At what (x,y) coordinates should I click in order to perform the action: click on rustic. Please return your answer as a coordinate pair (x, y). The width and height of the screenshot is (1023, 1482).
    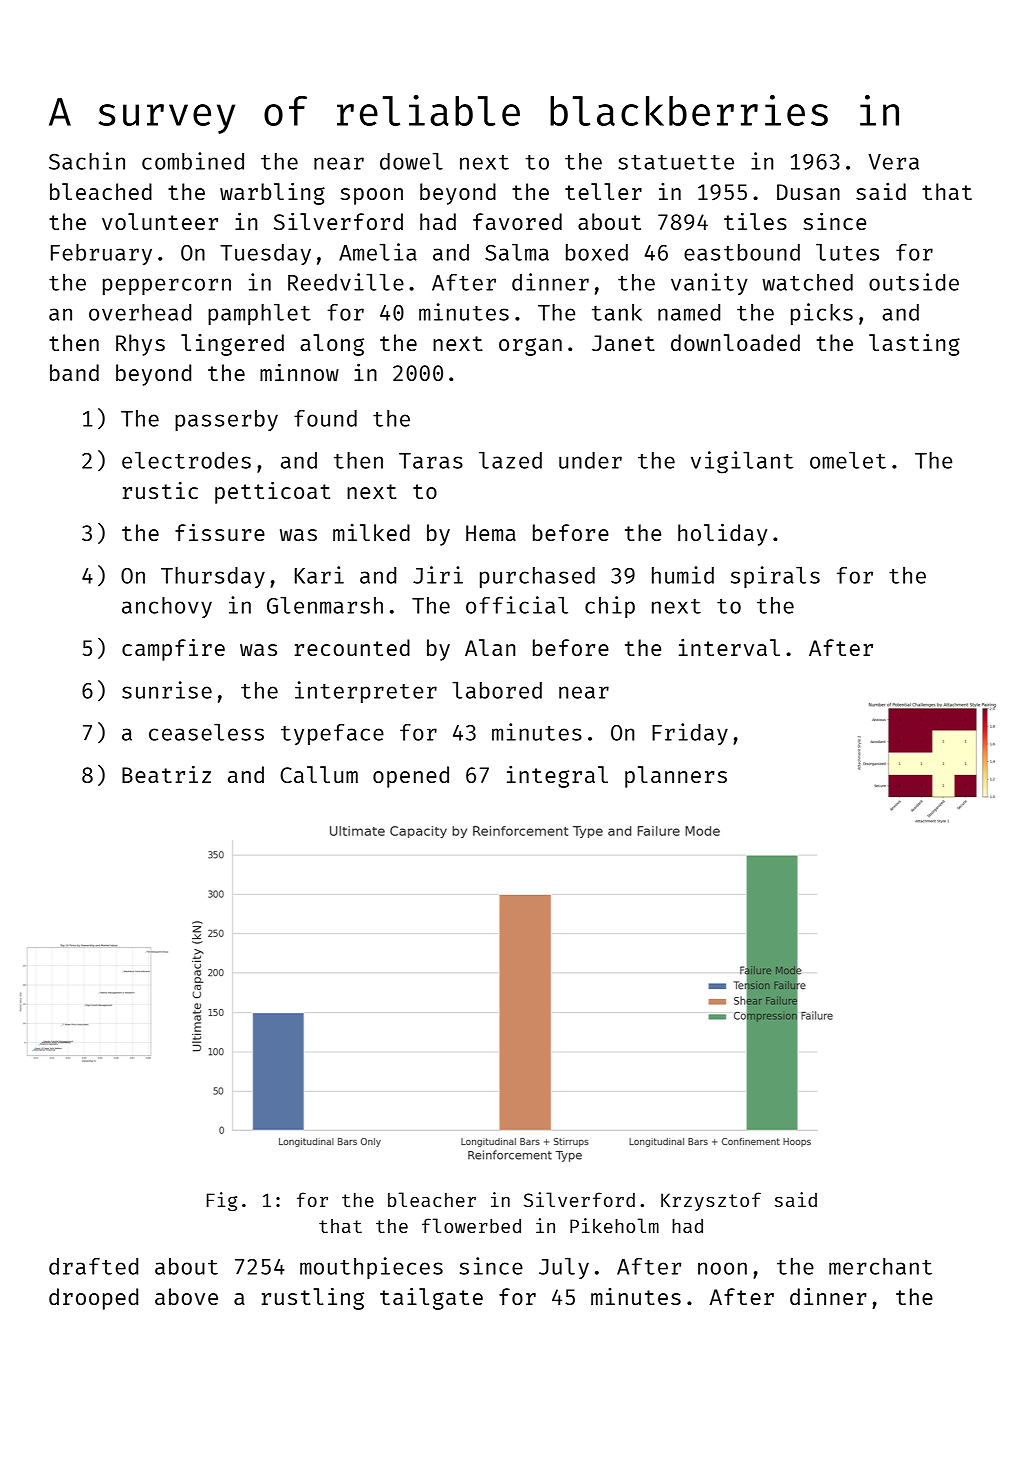
    Looking at the image, I should click on (160, 490).
